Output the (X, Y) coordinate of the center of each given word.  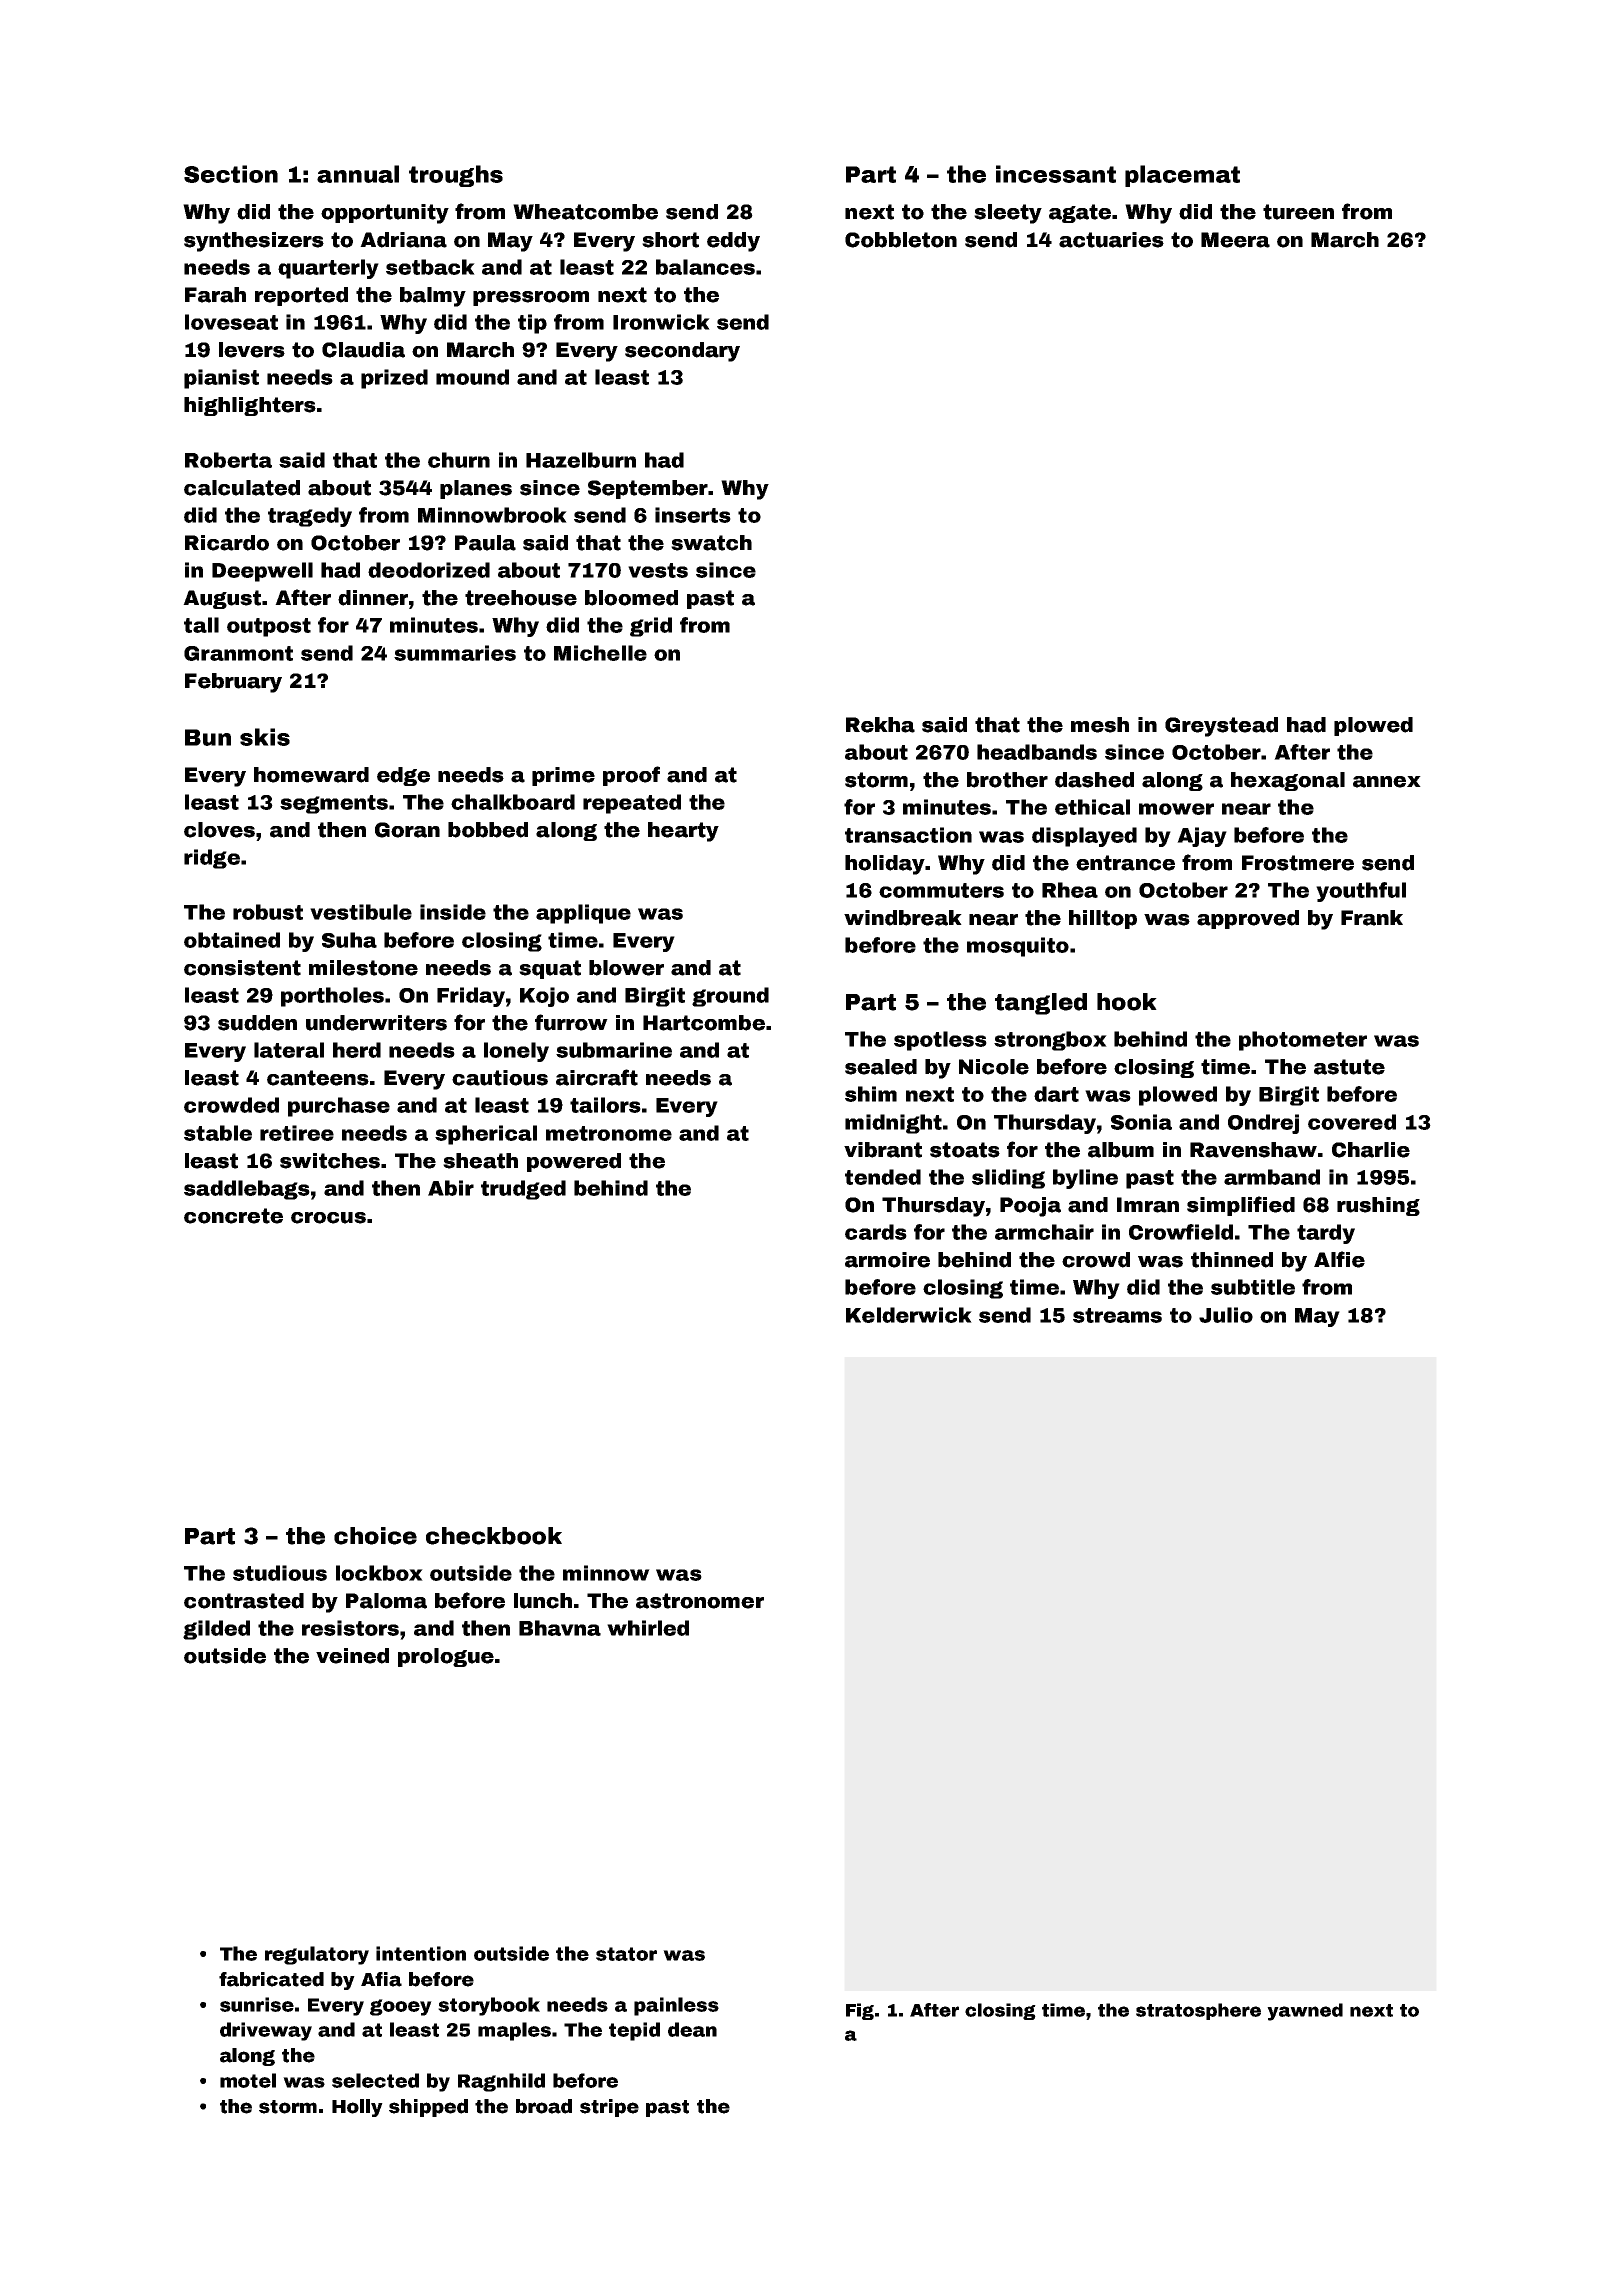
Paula (485, 543)
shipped (428, 2108)
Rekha (880, 725)
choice (375, 1536)
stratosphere (1198, 2011)
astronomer (700, 1601)
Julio (1226, 1315)
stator (626, 1954)
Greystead (1221, 727)
